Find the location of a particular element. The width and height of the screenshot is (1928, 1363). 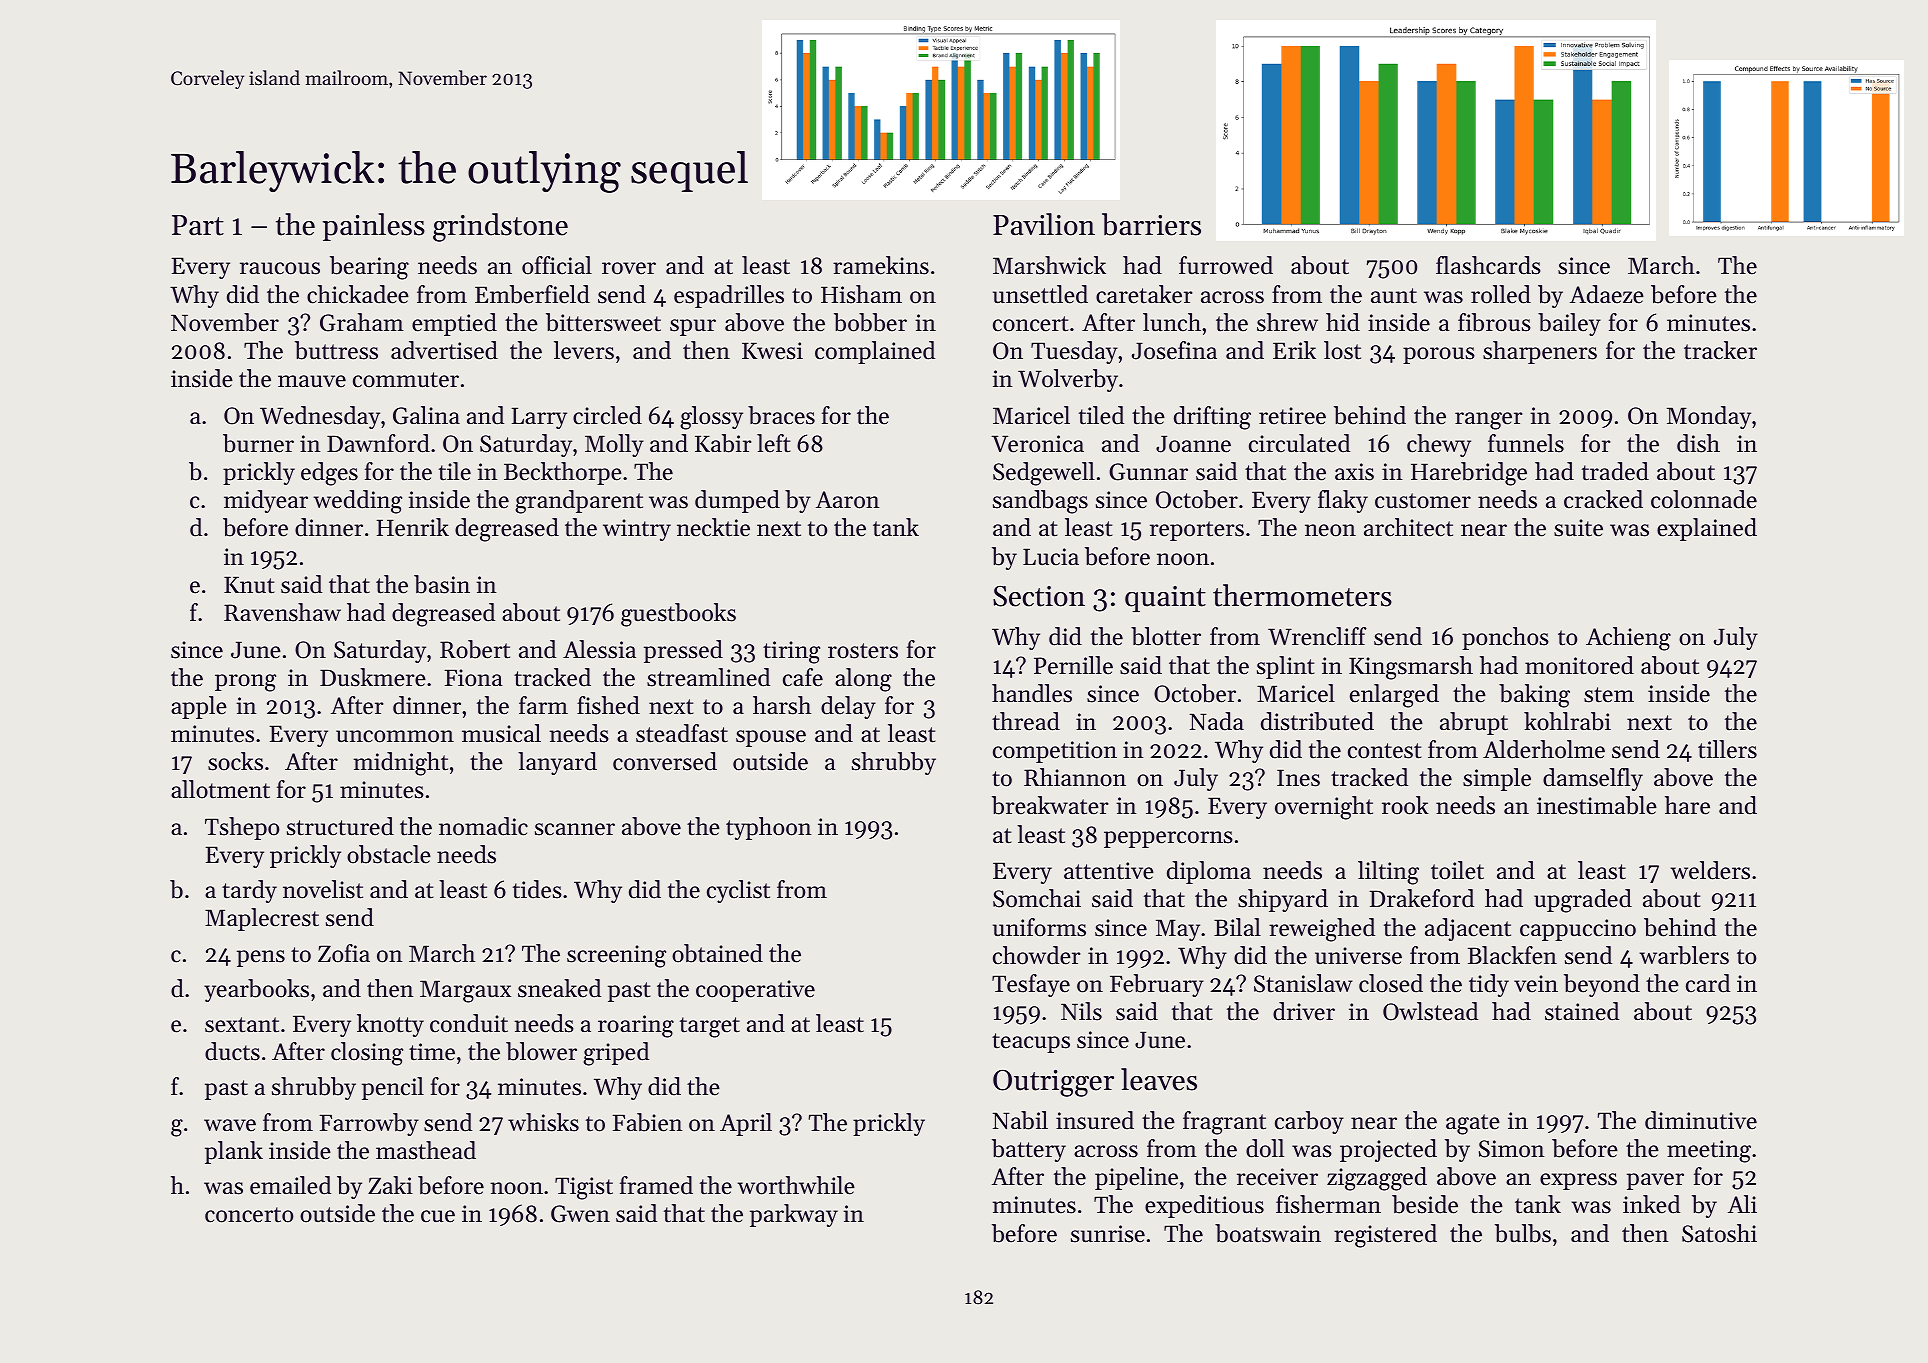

apple is located at coordinates (199, 707).
